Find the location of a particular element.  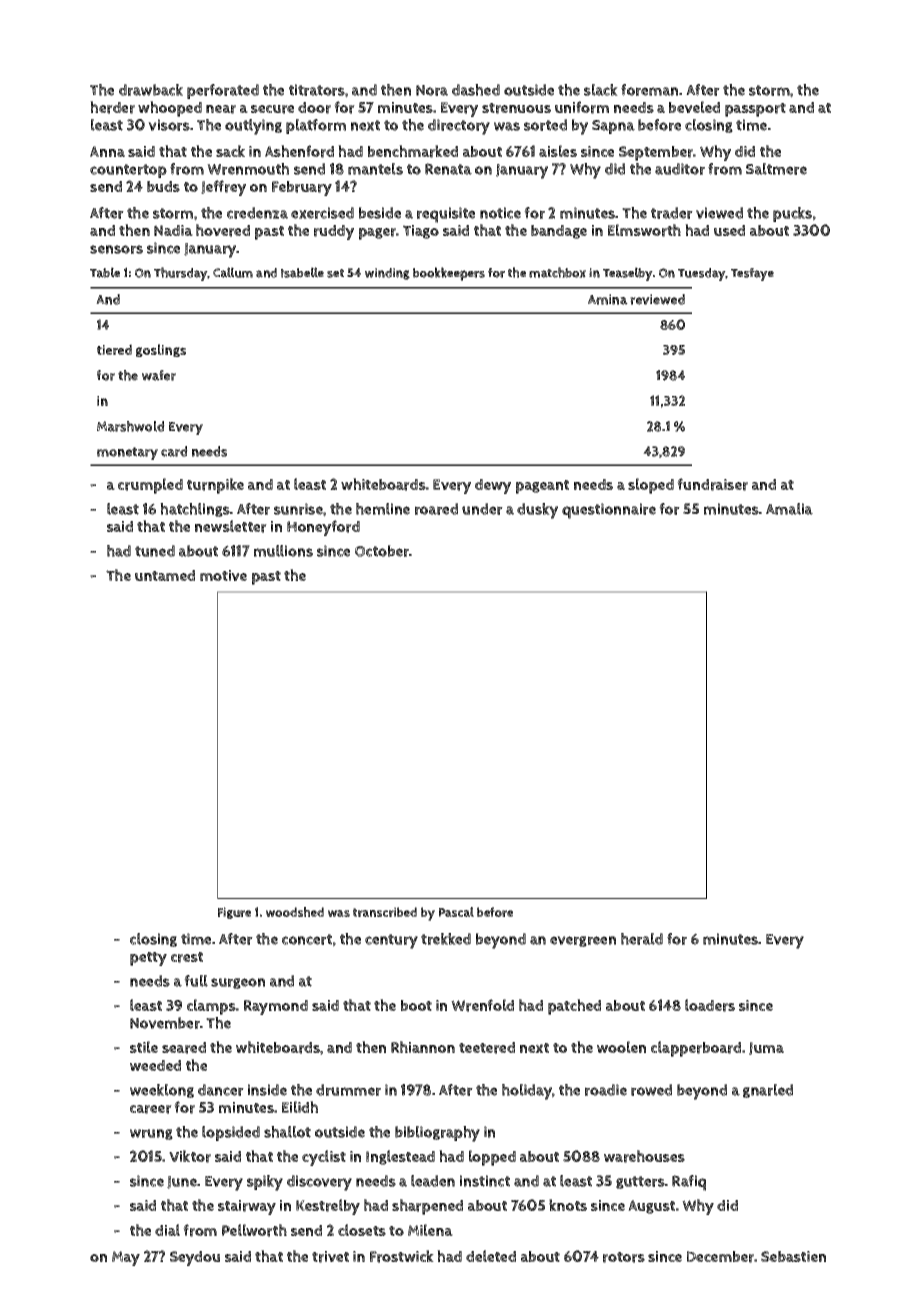

Nora is located at coordinates (432, 90).
